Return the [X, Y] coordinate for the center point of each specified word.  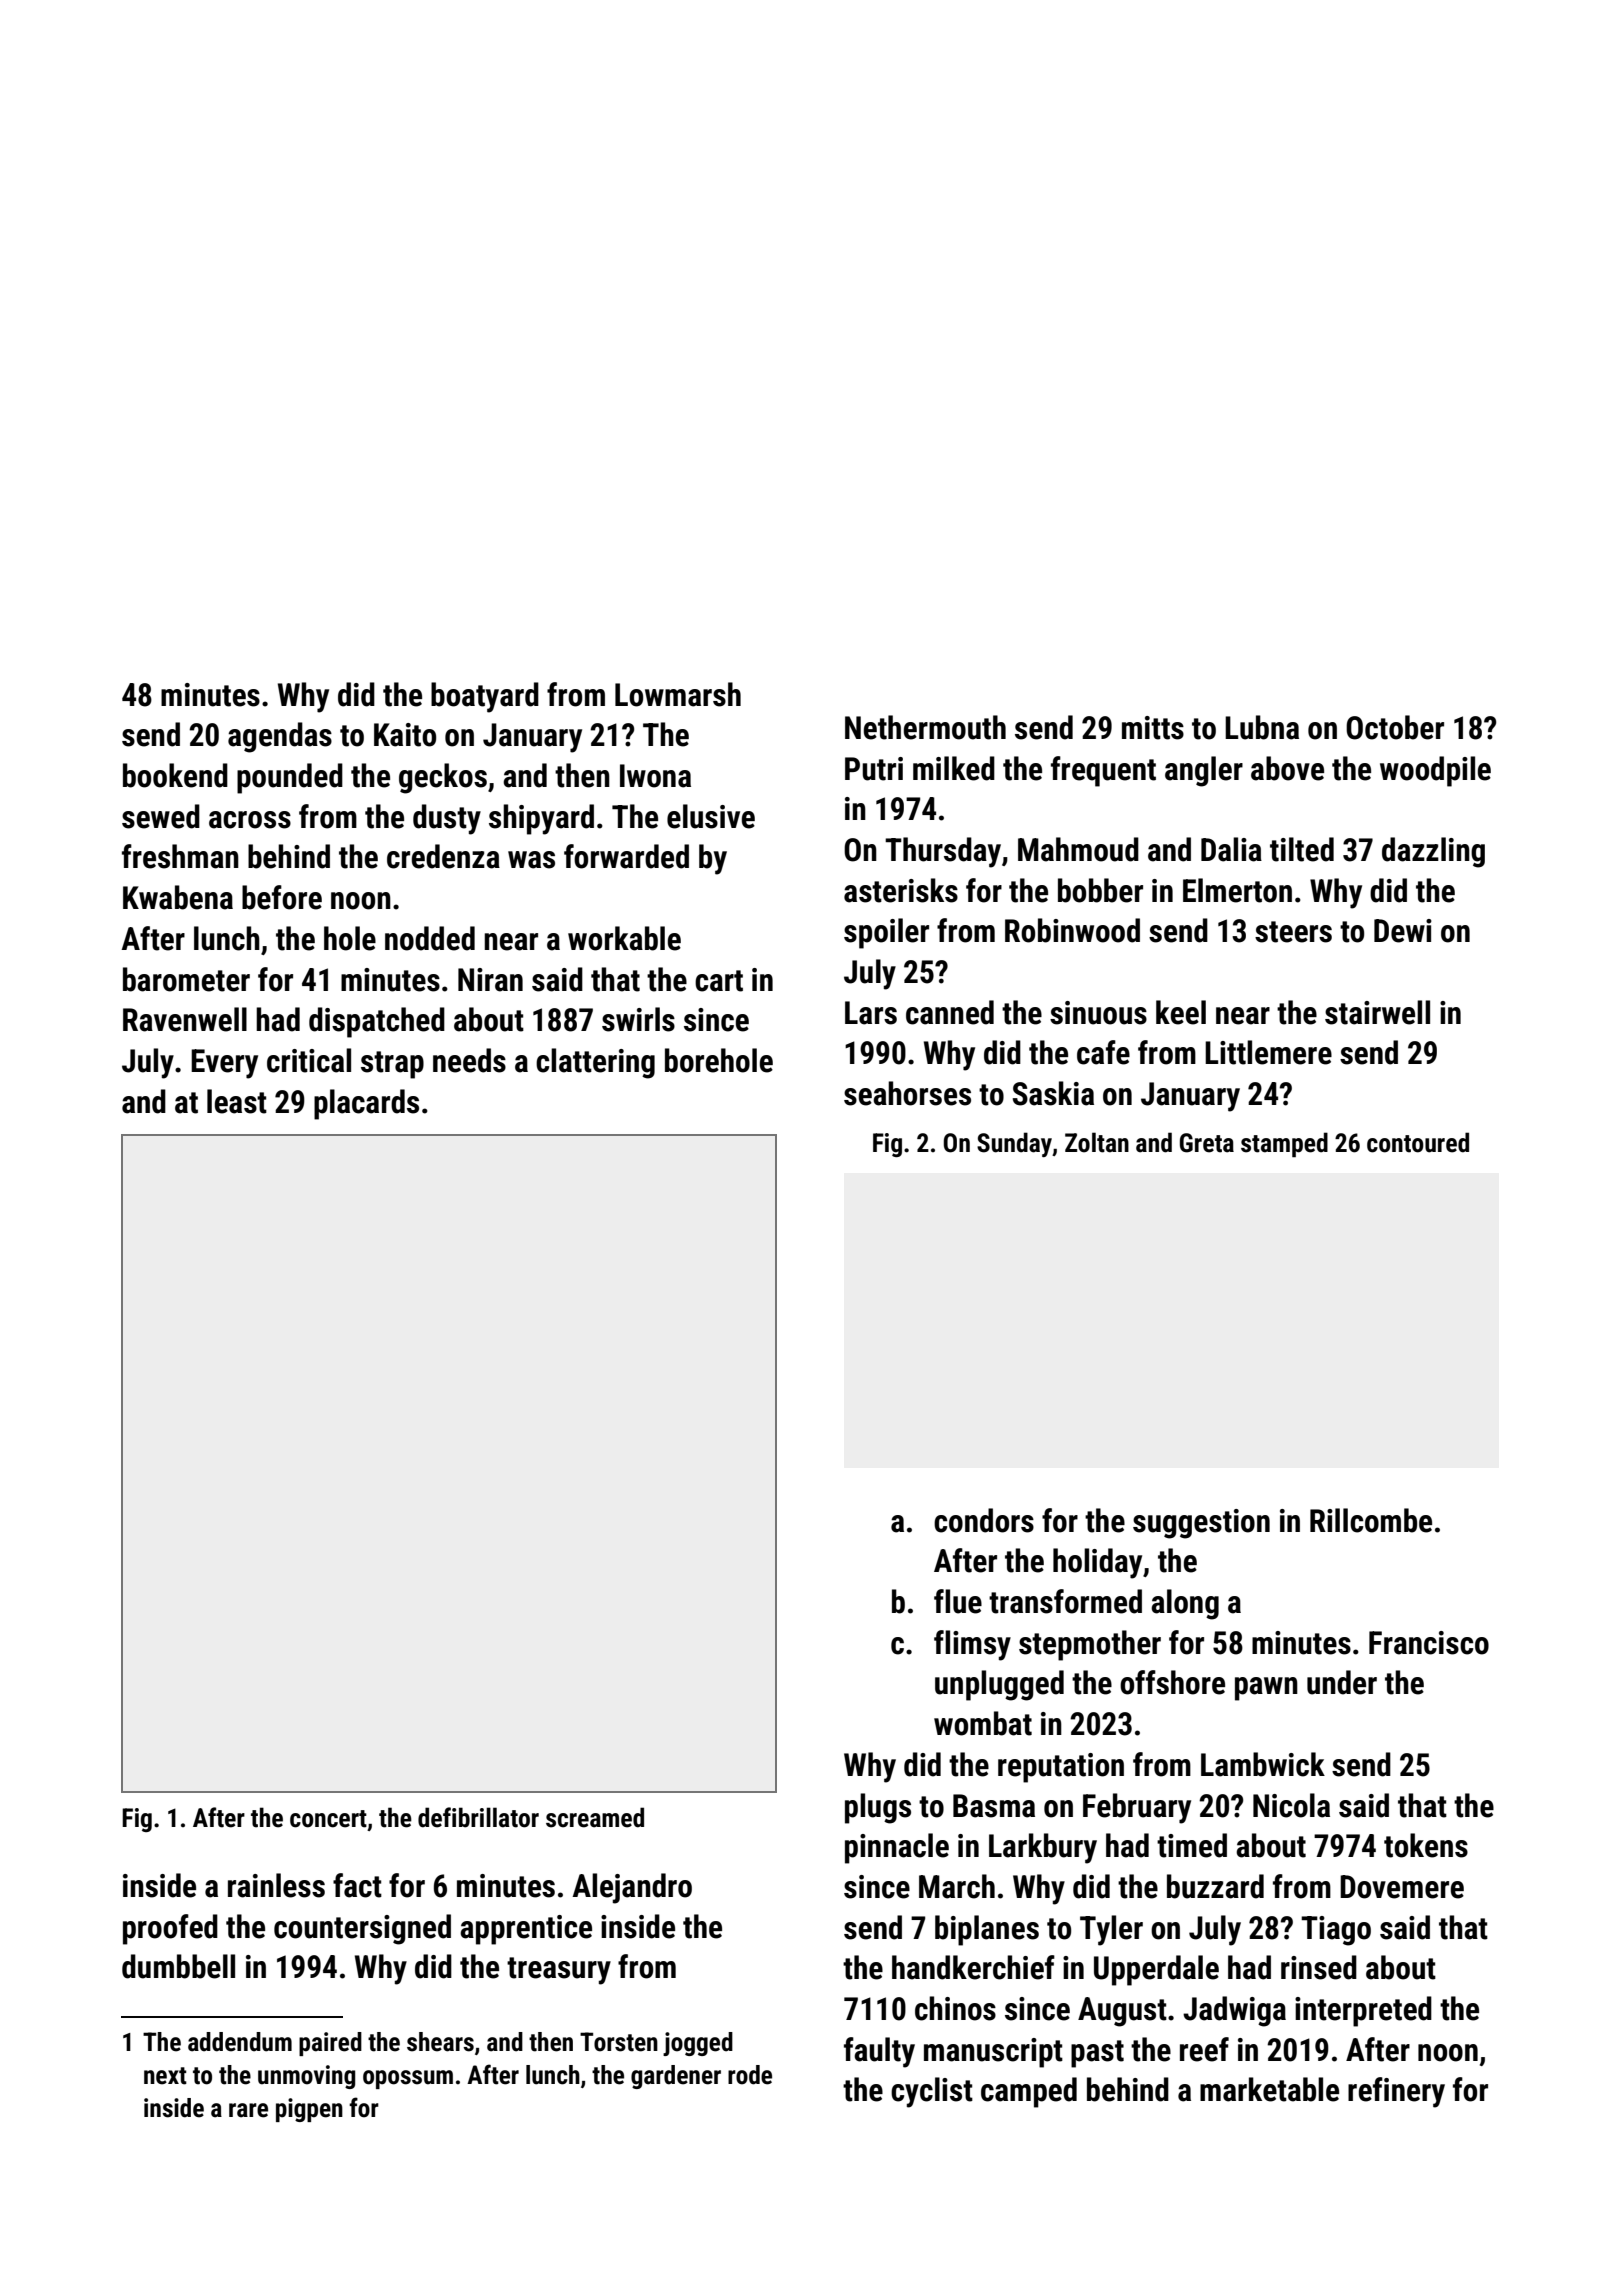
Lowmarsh [678, 694]
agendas [280, 737]
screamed [595, 1817]
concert [328, 1819]
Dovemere [1402, 1887]
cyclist [932, 2092]
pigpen [309, 2110]
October [1395, 727]
